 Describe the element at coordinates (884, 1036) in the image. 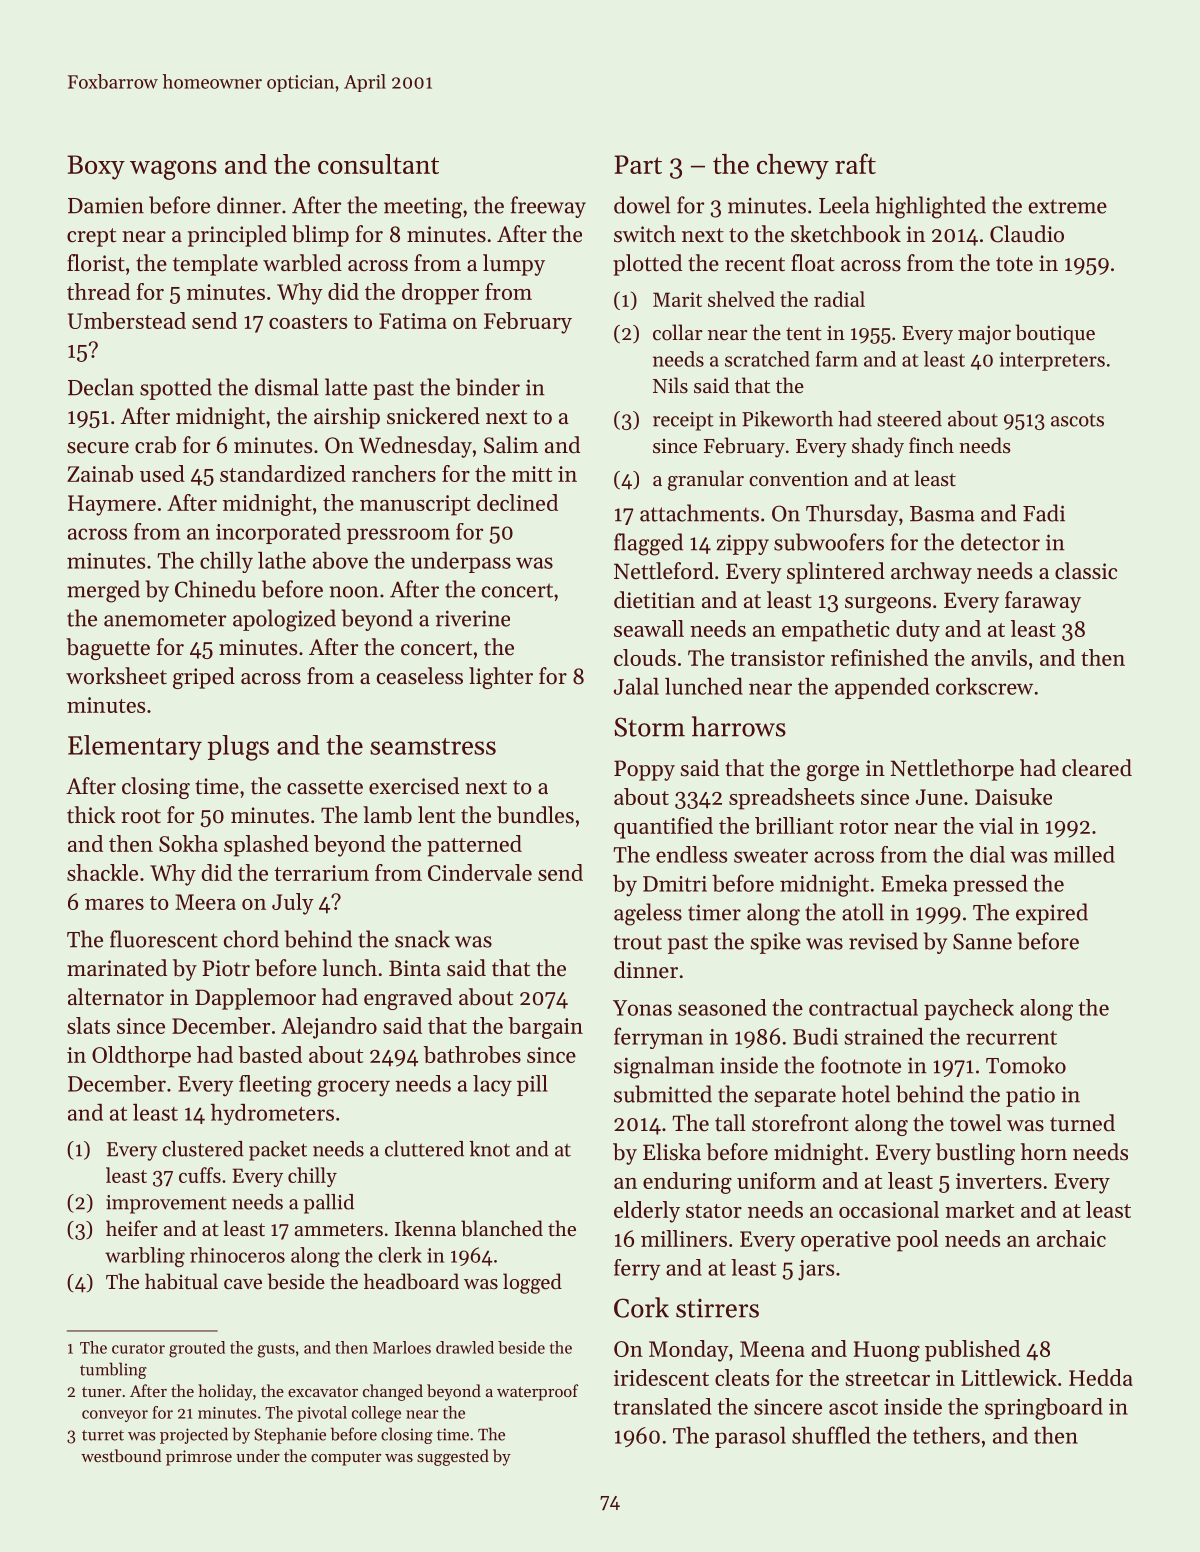

I see `strained` at that location.
